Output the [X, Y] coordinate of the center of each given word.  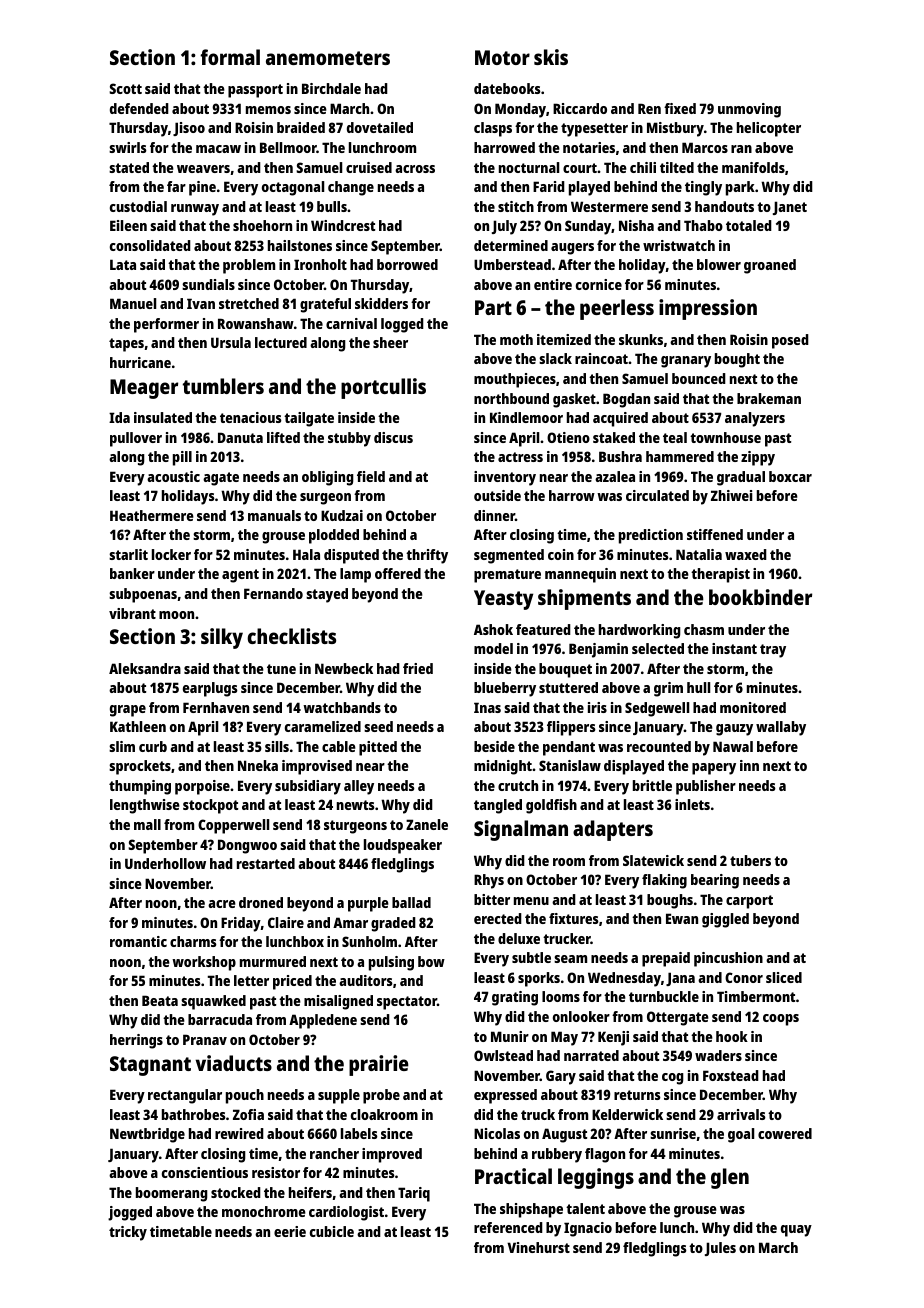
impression [708, 309]
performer [166, 325]
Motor [502, 57]
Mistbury [675, 129]
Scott [125, 88]
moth [516, 339]
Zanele [427, 824]
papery [714, 769]
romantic [138, 941]
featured [543, 629]
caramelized [323, 726]
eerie [290, 1231]
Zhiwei [732, 495]
